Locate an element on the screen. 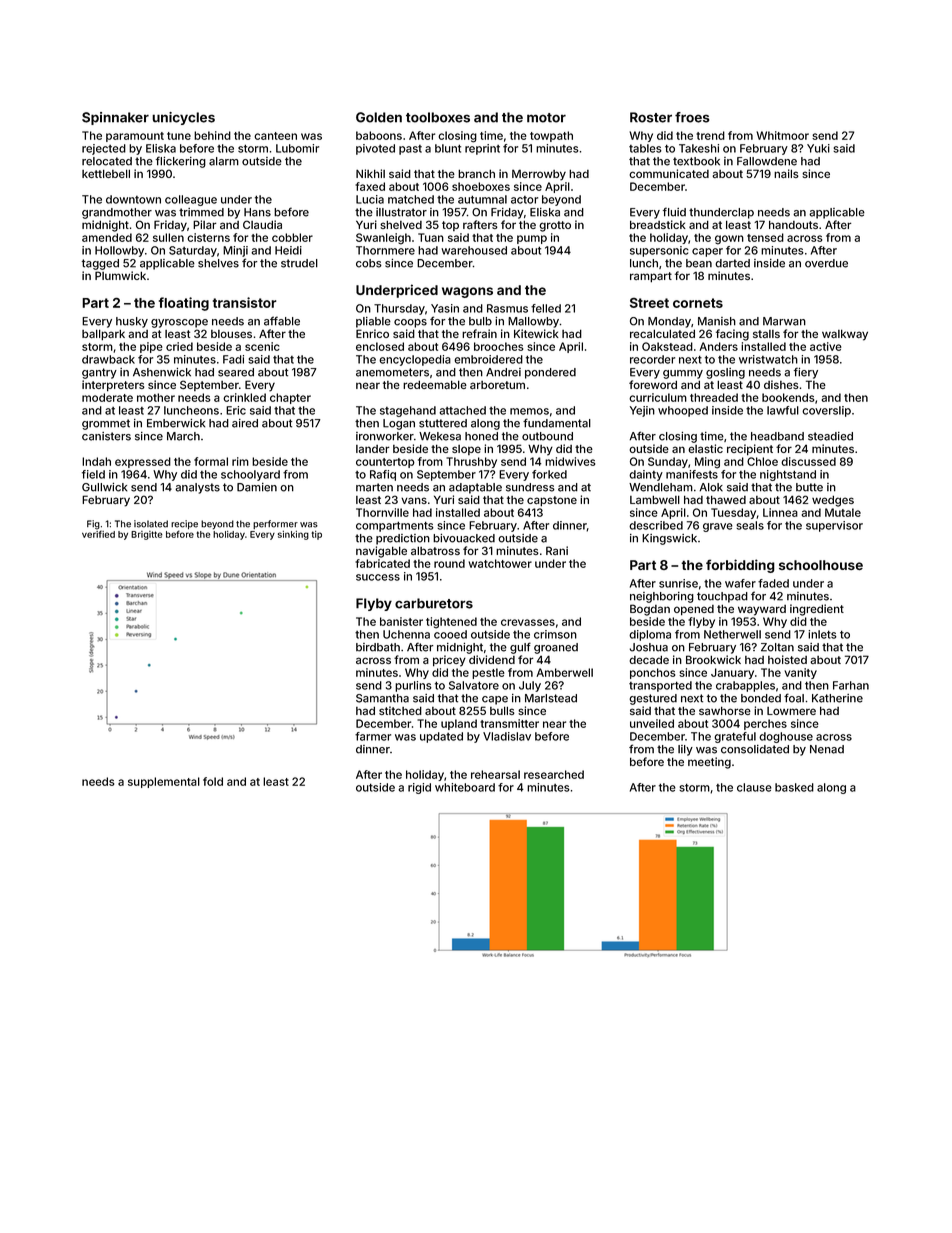  Rani is located at coordinates (557, 550).
